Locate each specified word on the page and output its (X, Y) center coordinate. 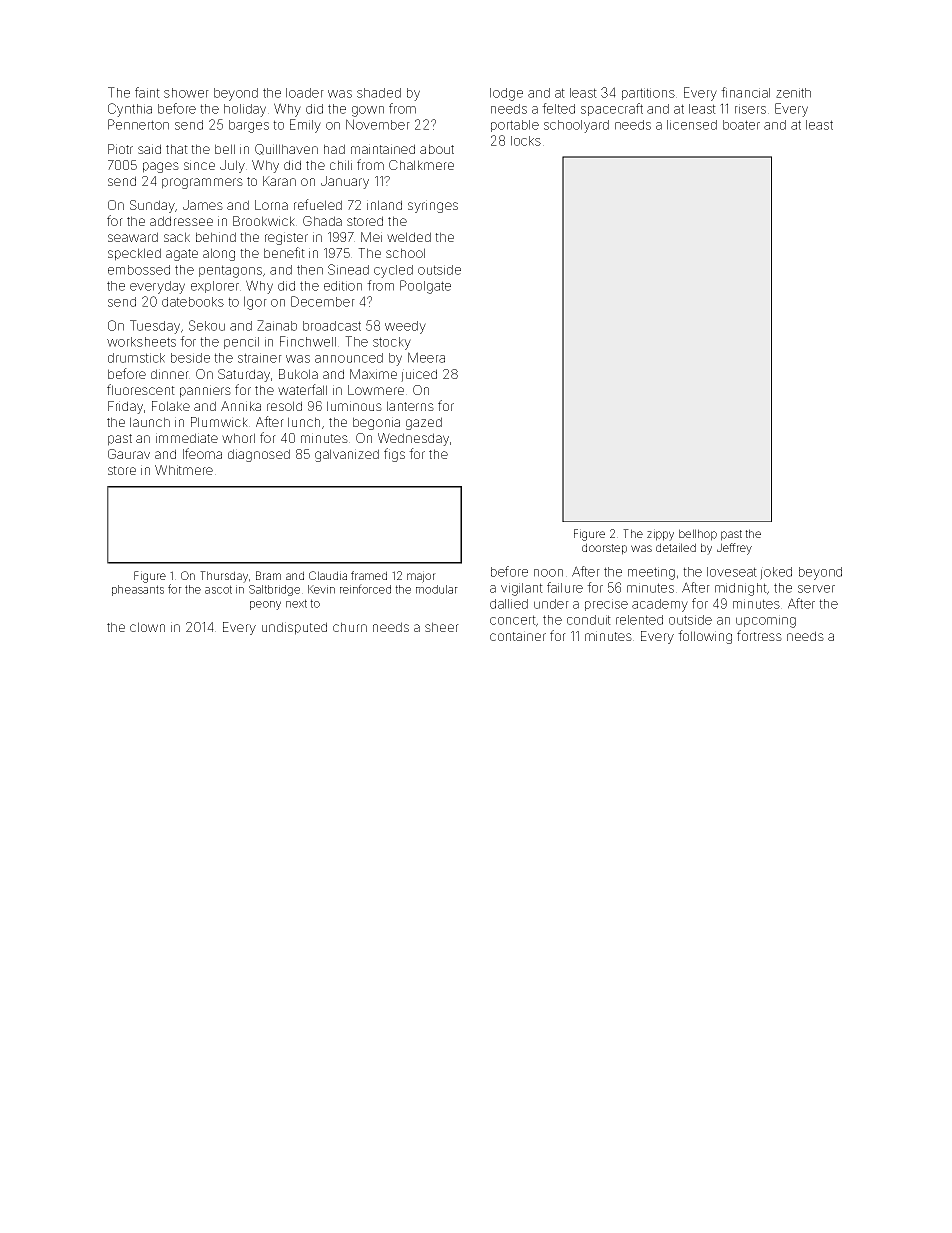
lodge (506, 94)
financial (745, 92)
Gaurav (129, 454)
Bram (268, 575)
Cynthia (130, 110)
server (816, 589)
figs (394, 455)
